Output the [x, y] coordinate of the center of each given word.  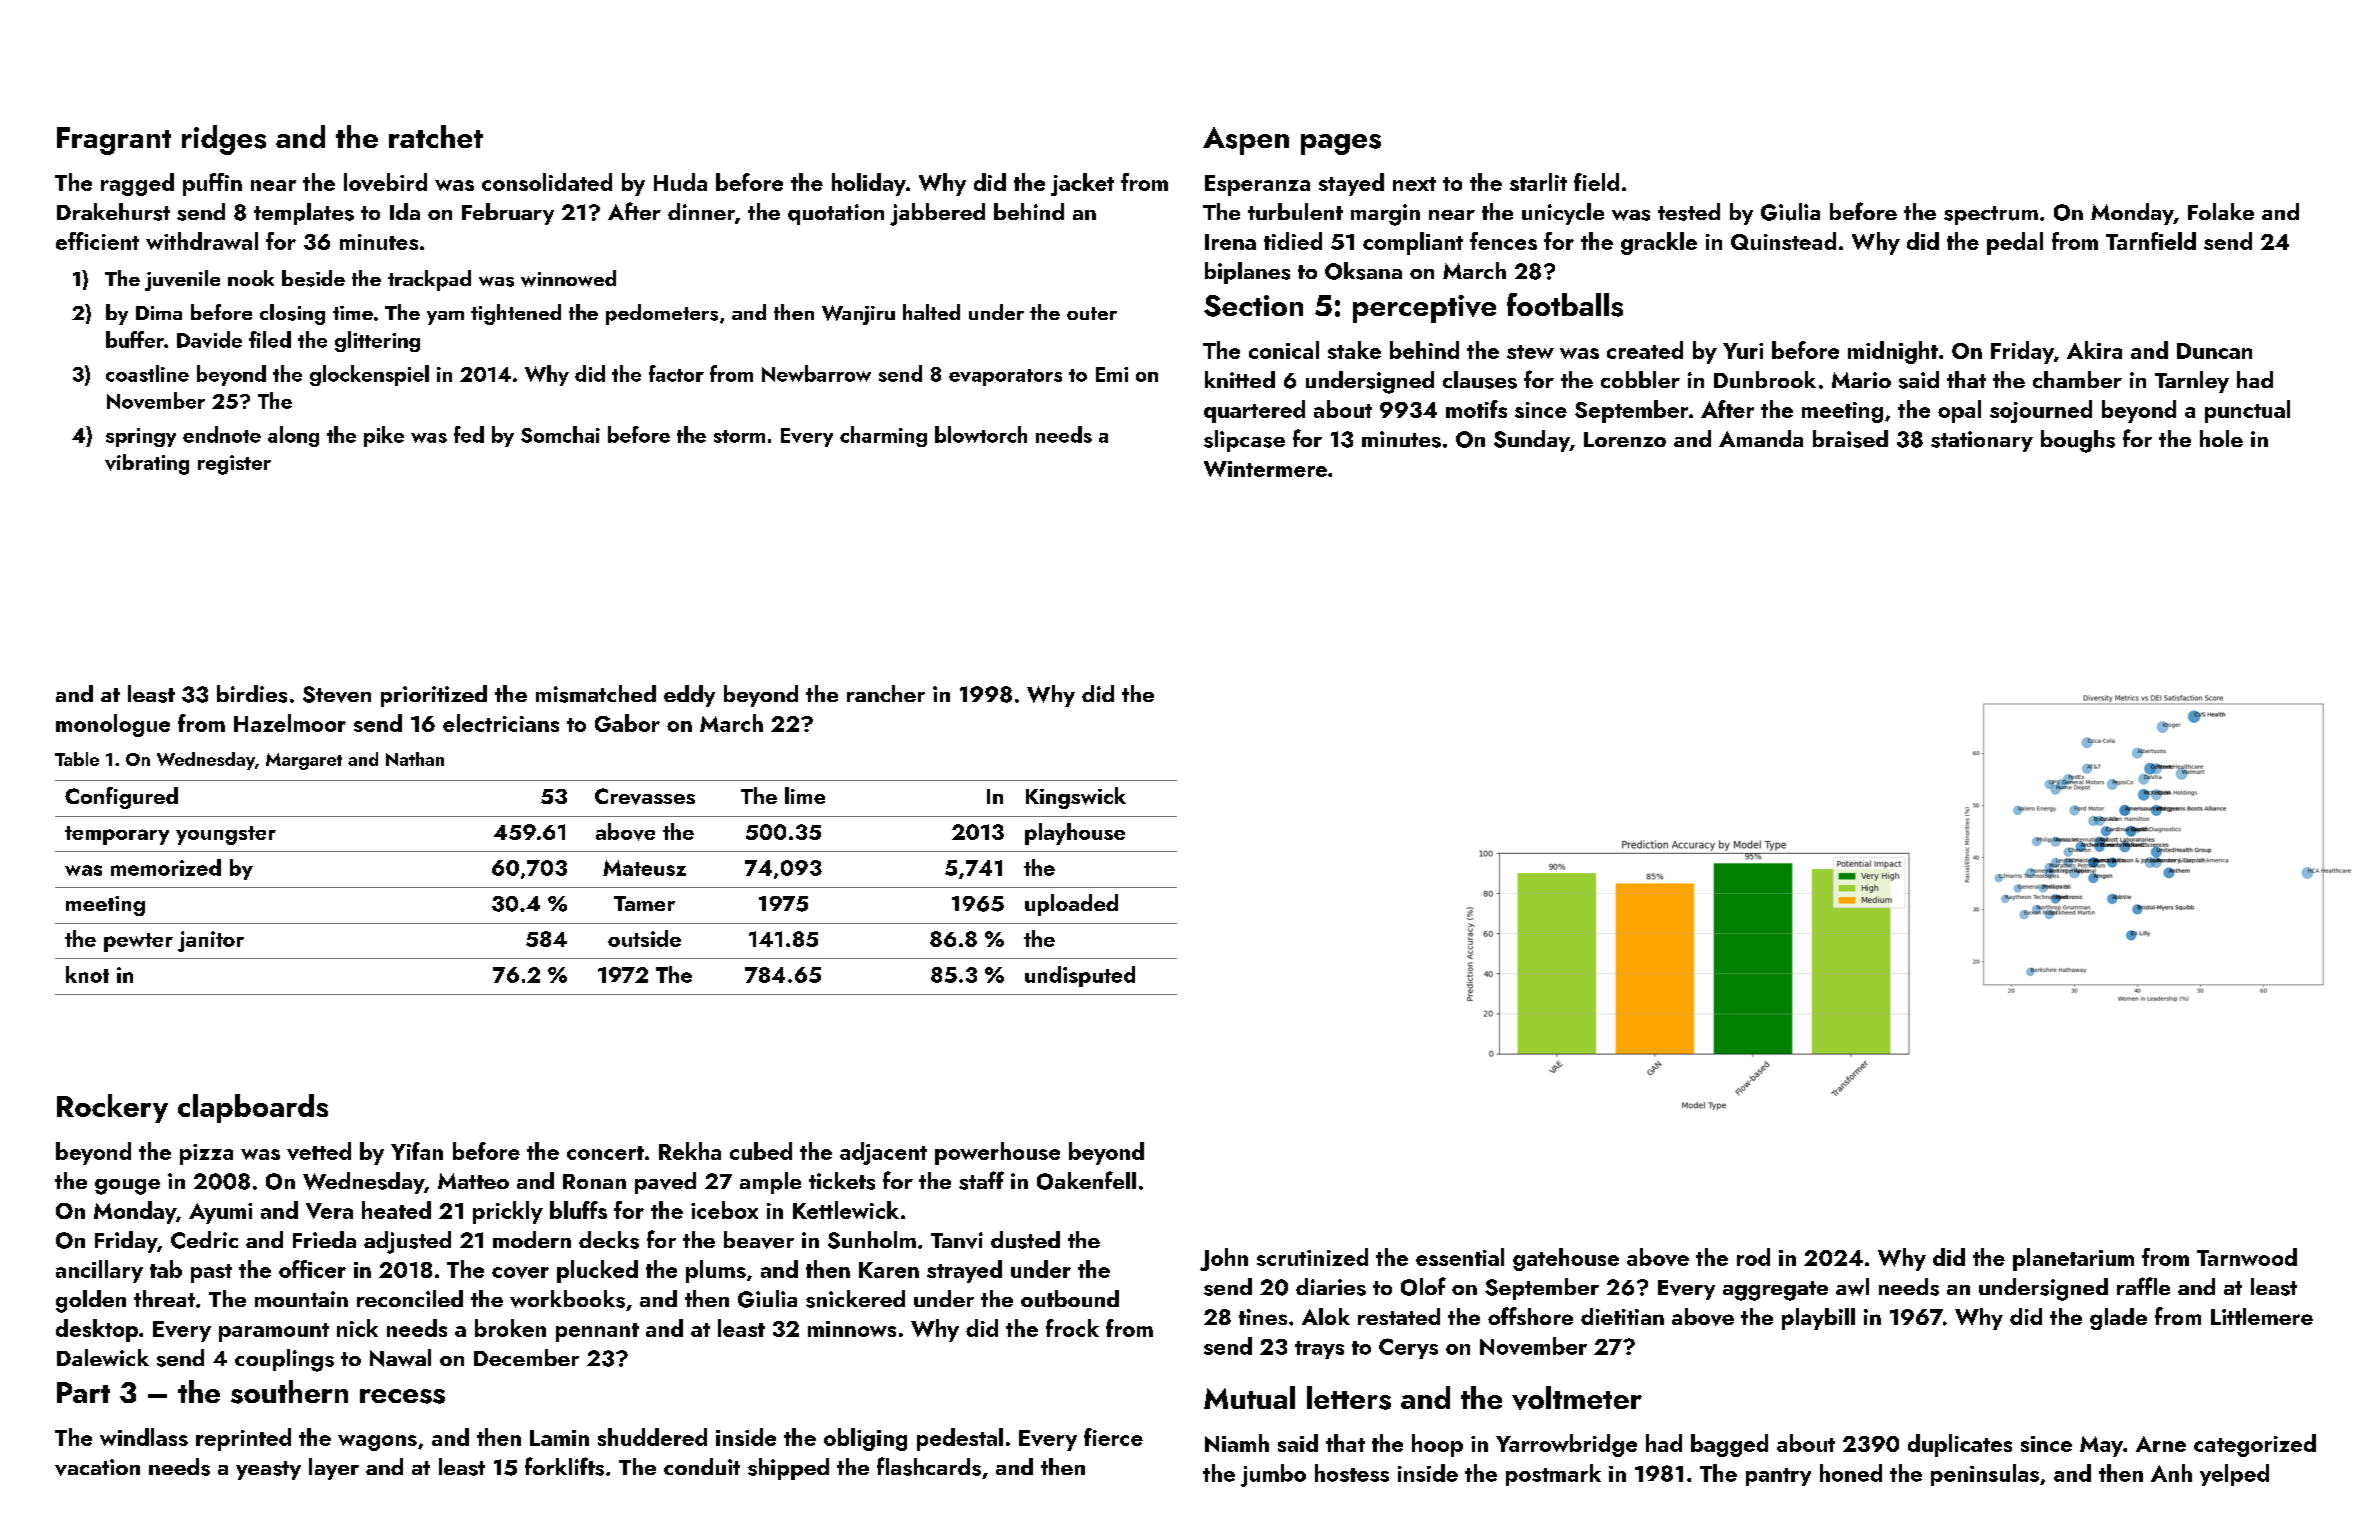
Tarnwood [2247, 1257]
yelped [2234, 1475]
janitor [211, 941]
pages [1341, 144]
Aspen [1246, 141]
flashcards [929, 1466]
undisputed [1080, 976]
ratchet [436, 136]
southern [289, 1392]
